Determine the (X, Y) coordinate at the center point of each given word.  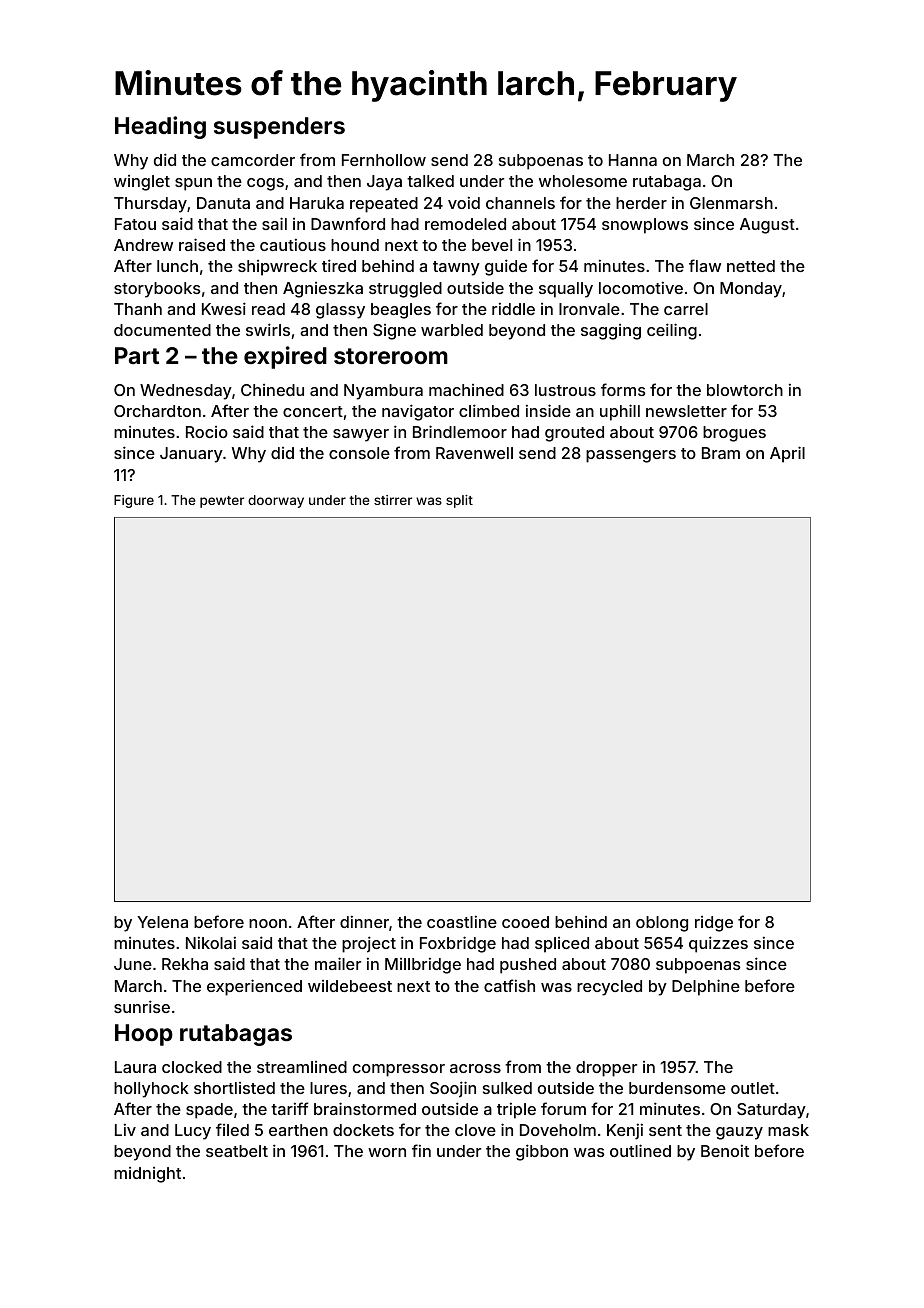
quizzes (718, 944)
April (787, 454)
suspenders (279, 128)
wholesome (583, 181)
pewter (222, 502)
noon (268, 923)
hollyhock (151, 1090)
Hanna (633, 160)
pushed (528, 966)
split (459, 501)
